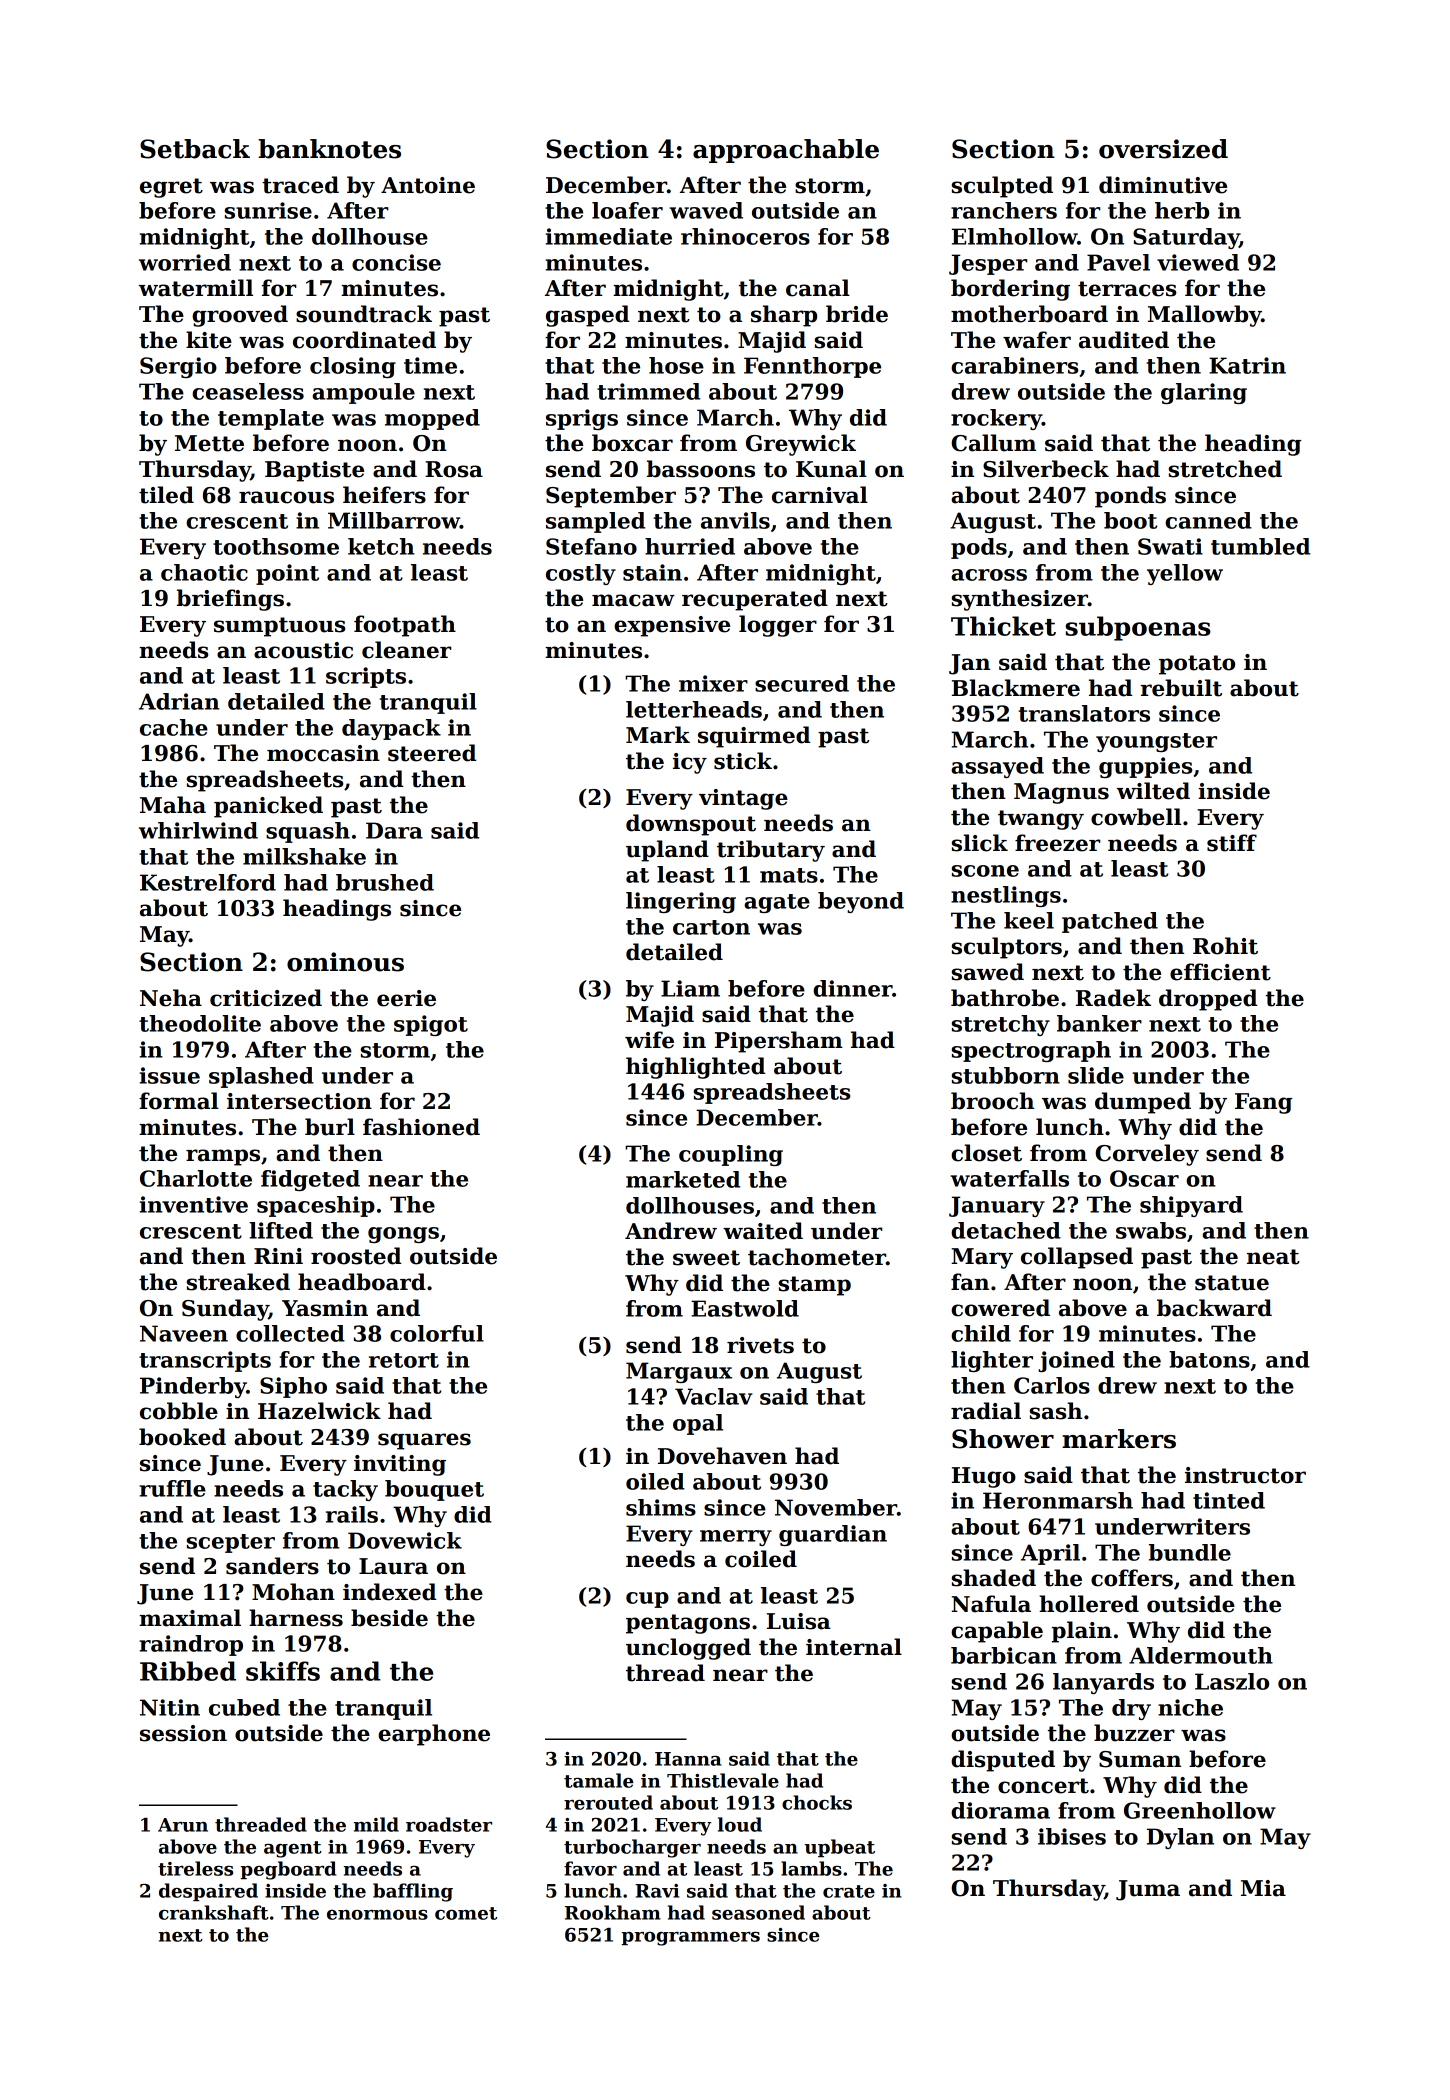 Image resolution: width=1450 pixels, height=2100 pixels. Describe the element at coordinates (1191, 1206) in the page. I see `shipyard` at that location.
